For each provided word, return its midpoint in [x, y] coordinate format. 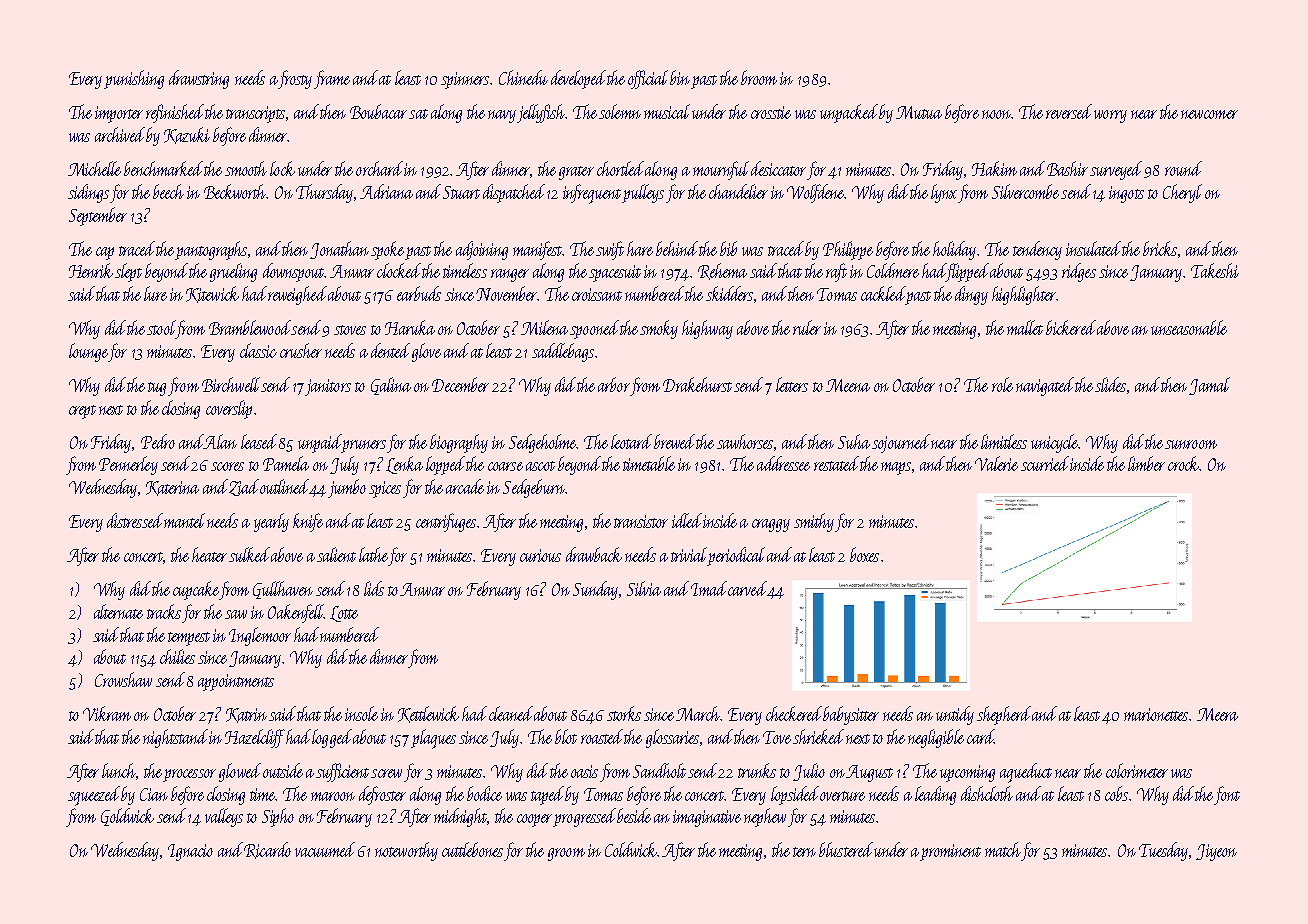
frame [332, 79]
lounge [88, 352]
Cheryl [1182, 193]
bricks [1160, 248]
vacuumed [325, 849]
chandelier [738, 191]
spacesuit [615, 273]
